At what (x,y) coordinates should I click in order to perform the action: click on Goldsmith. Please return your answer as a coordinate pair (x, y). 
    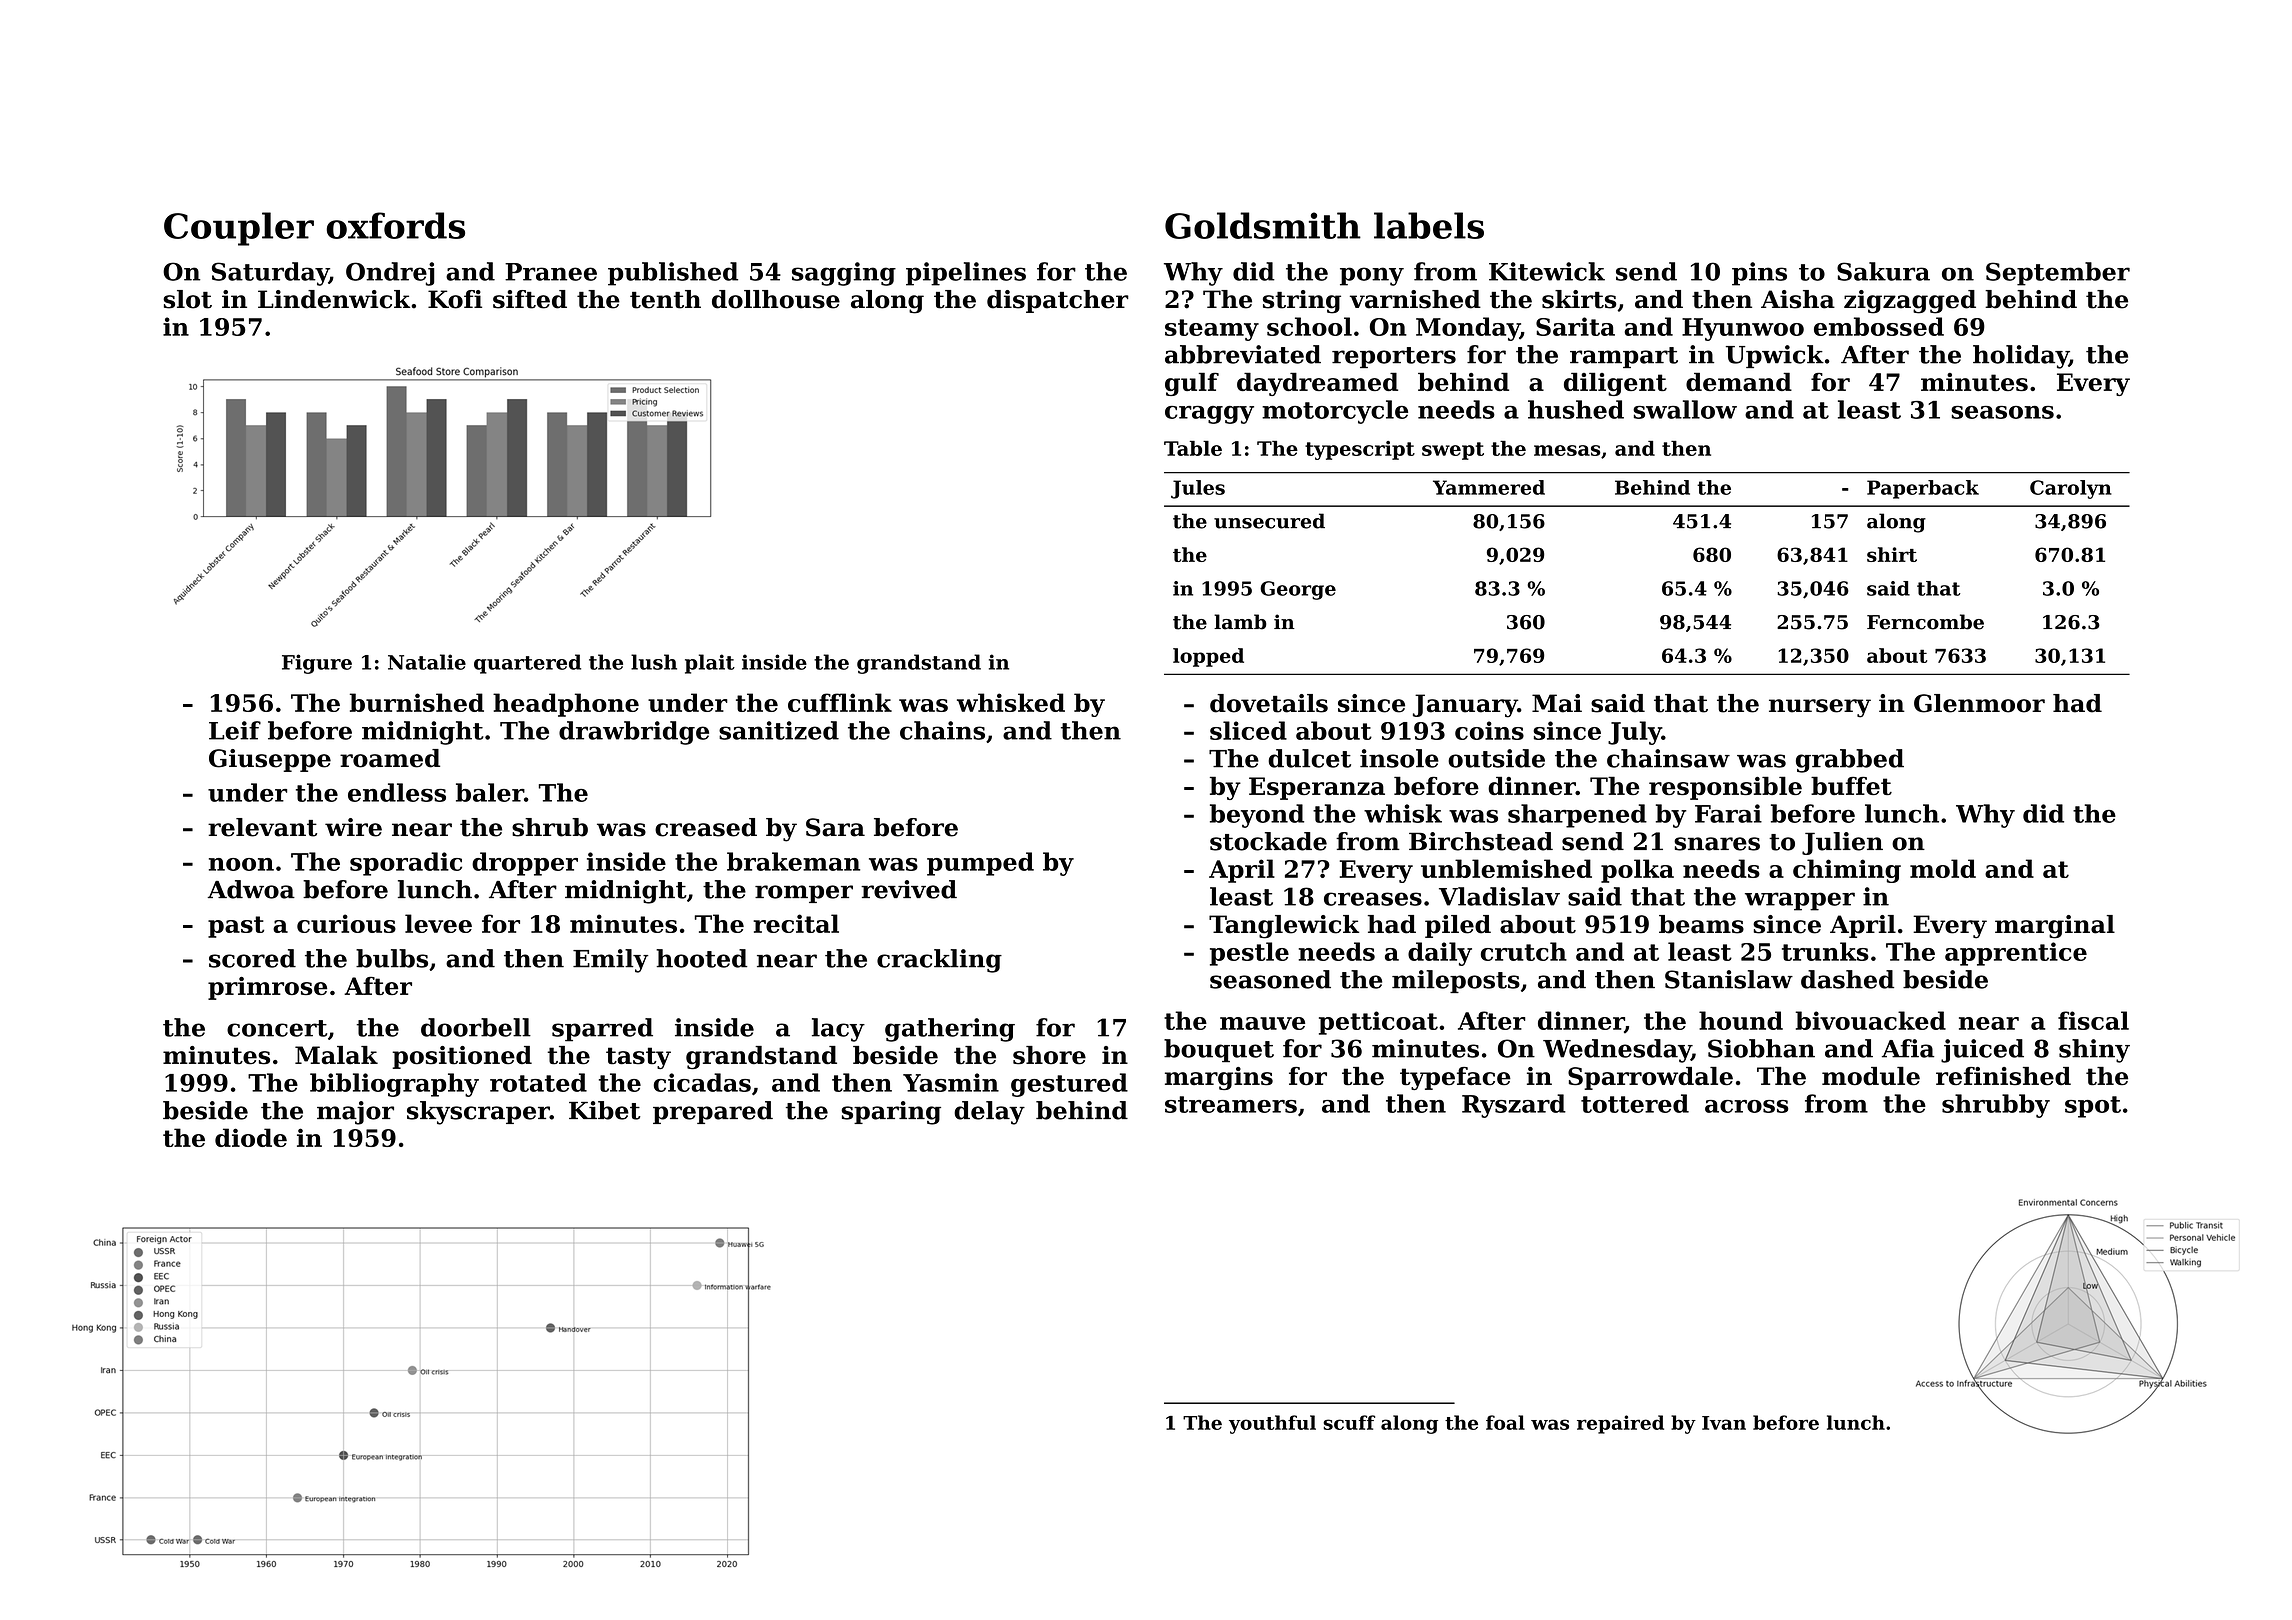
    Looking at the image, I should click on (1263, 225).
